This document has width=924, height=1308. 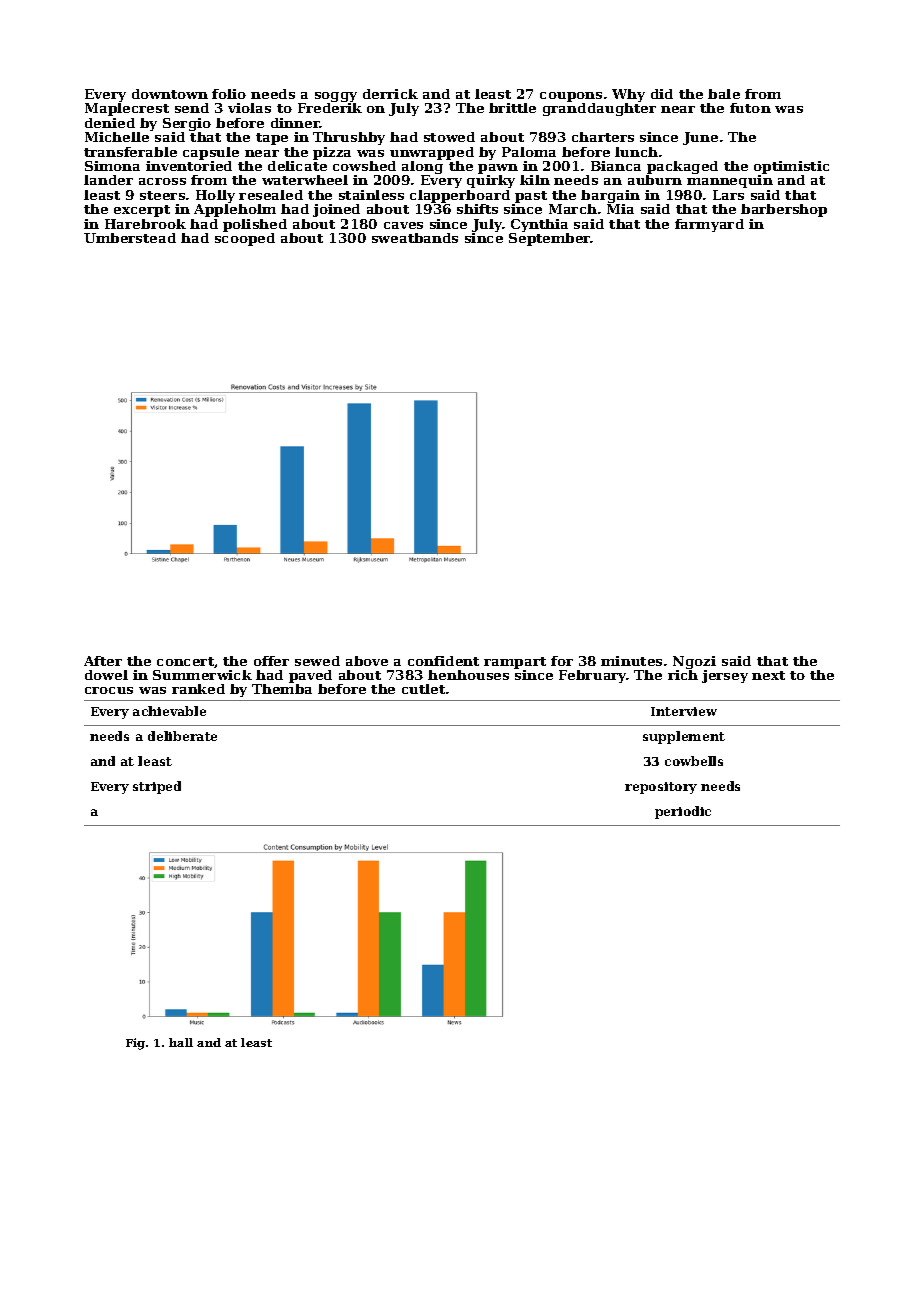 What do you see at coordinates (390, 94) in the document?
I see `derrick` at bounding box center [390, 94].
